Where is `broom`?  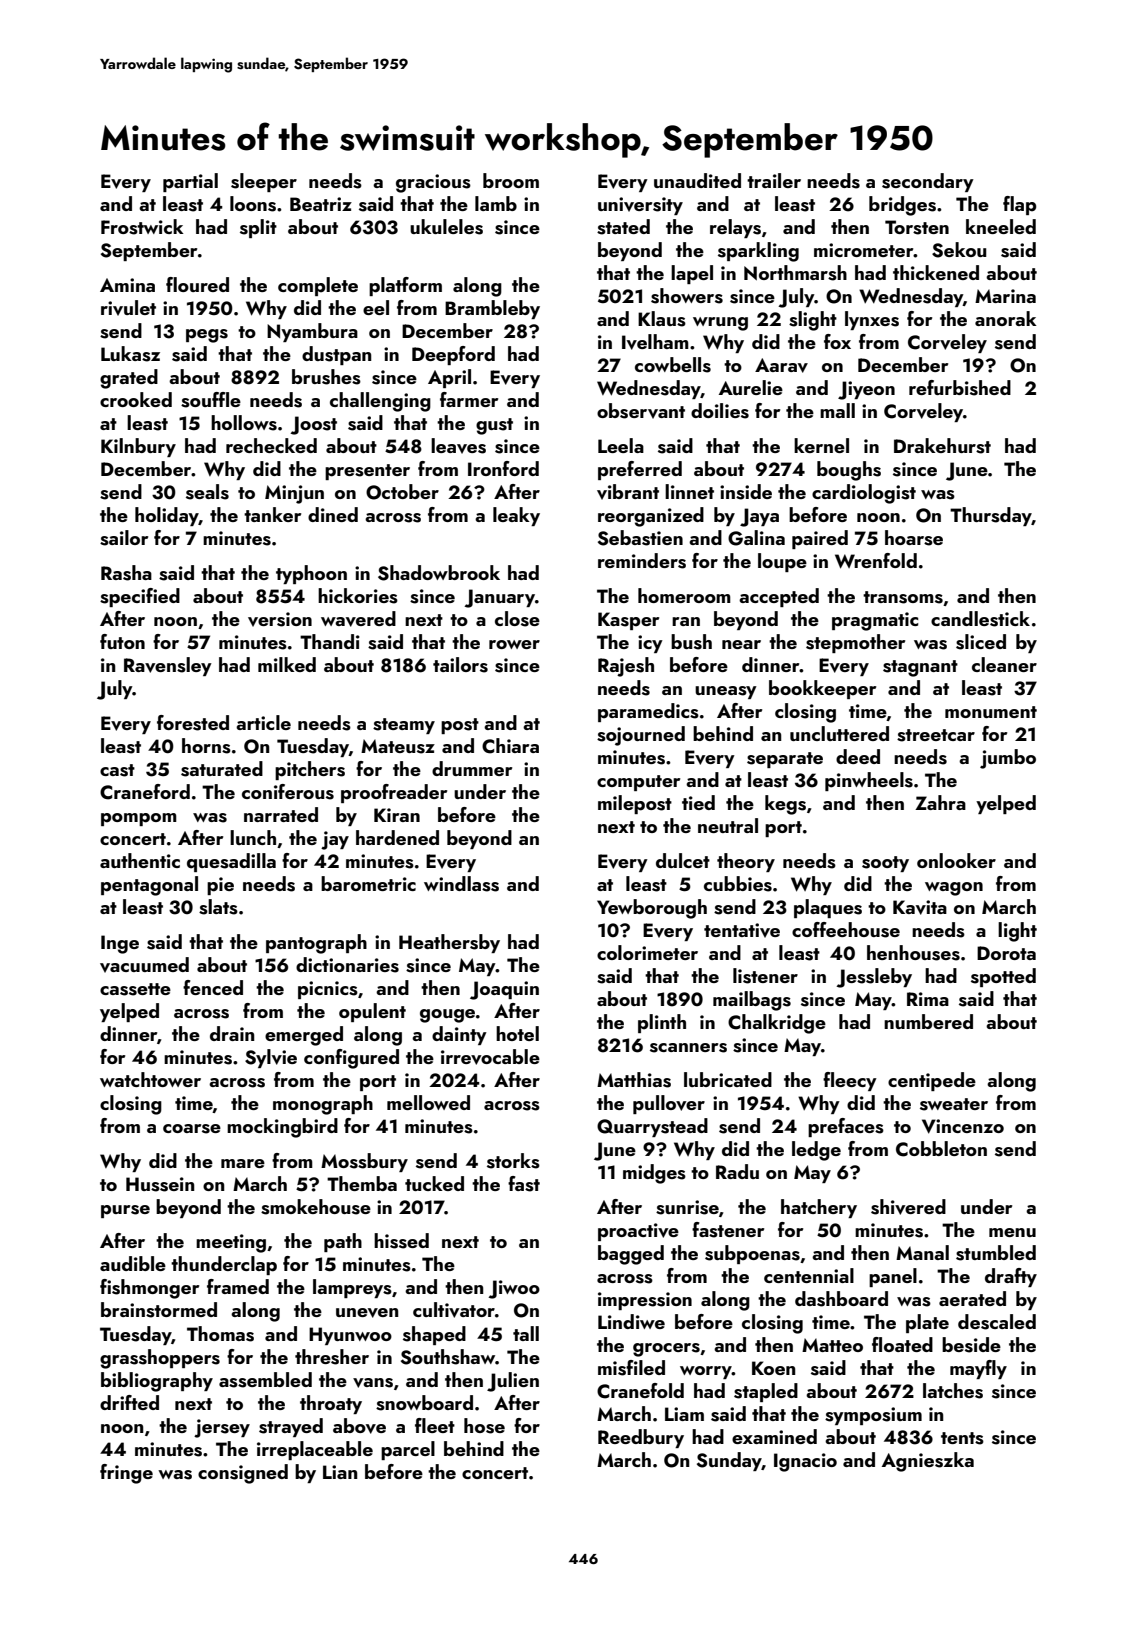 broom is located at coordinates (511, 180).
